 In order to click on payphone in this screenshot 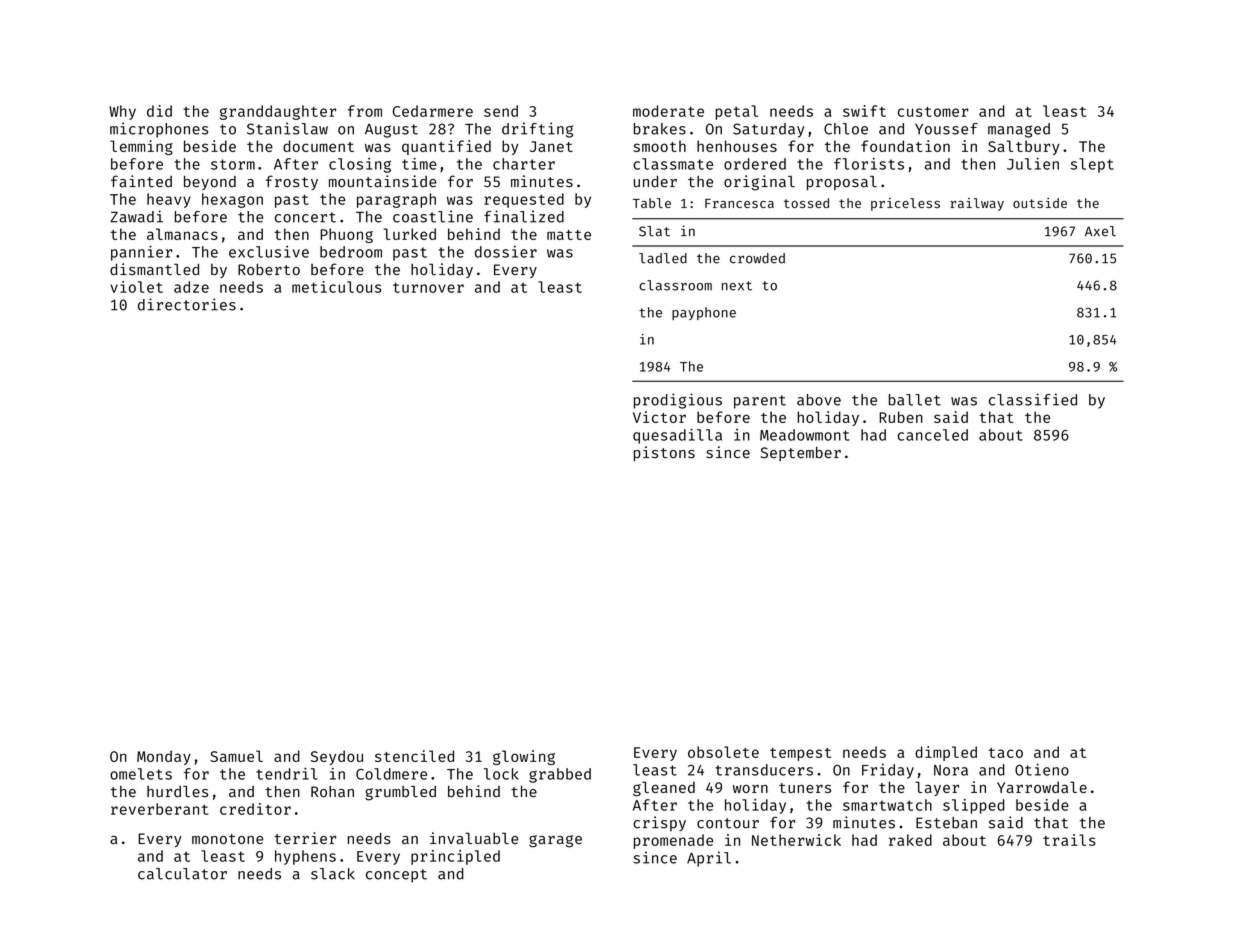, I will do `click(704, 313)`.
